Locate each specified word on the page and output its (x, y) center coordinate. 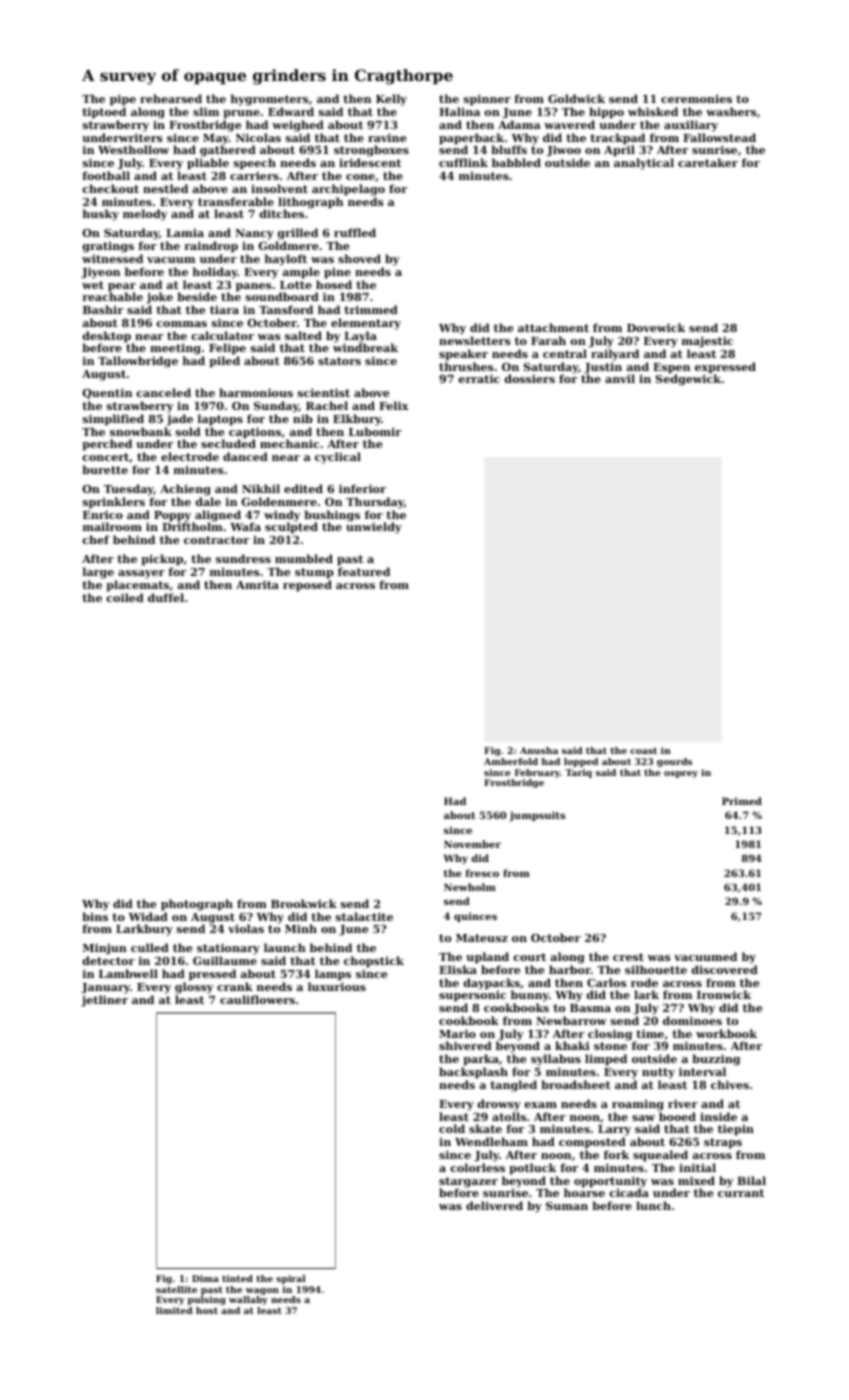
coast (643, 750)
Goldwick (576, 98)
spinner (487, 100)
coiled (125, 597)
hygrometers (269, 100)
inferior (362, 488)
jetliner (104, 1001)
